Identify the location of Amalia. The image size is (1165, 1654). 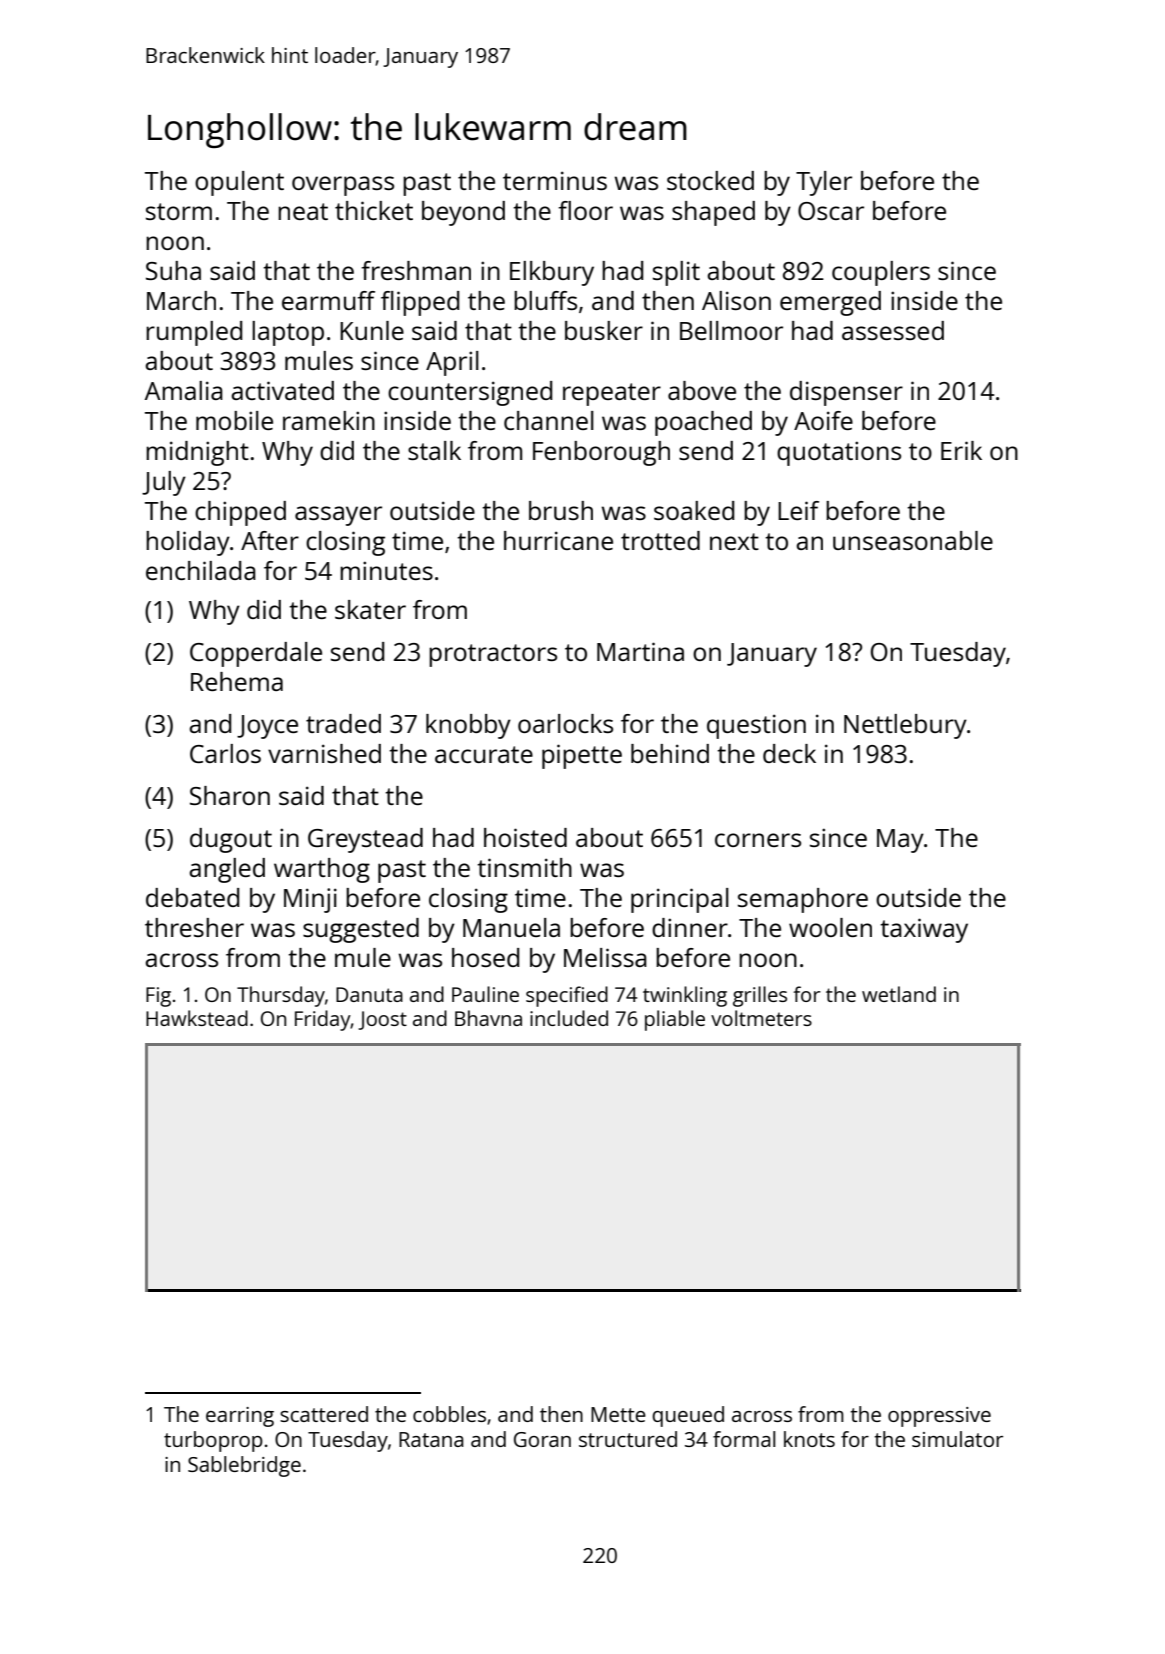
(184, 390).
